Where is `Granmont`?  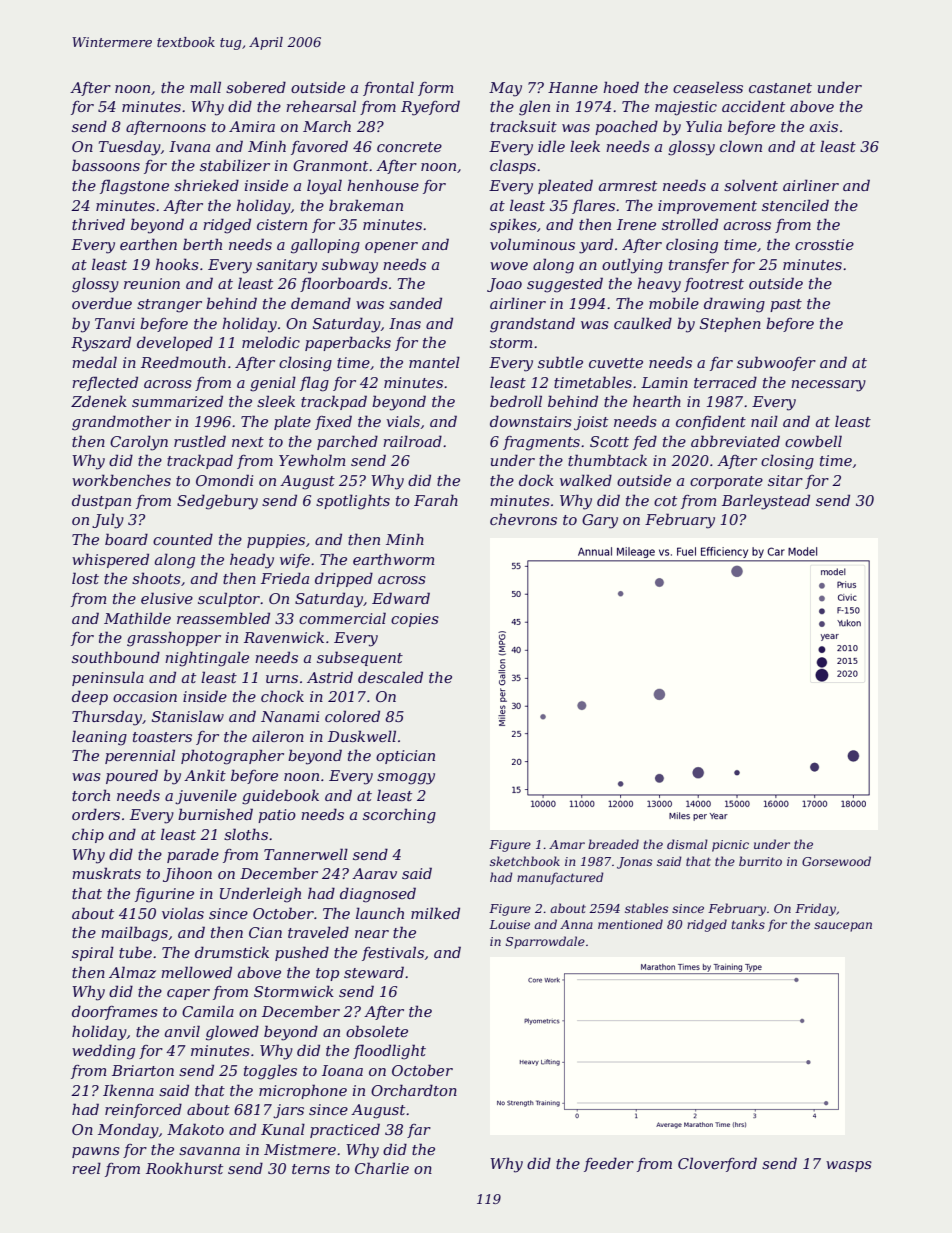
Granmont is located at coordinates (330, 165).
